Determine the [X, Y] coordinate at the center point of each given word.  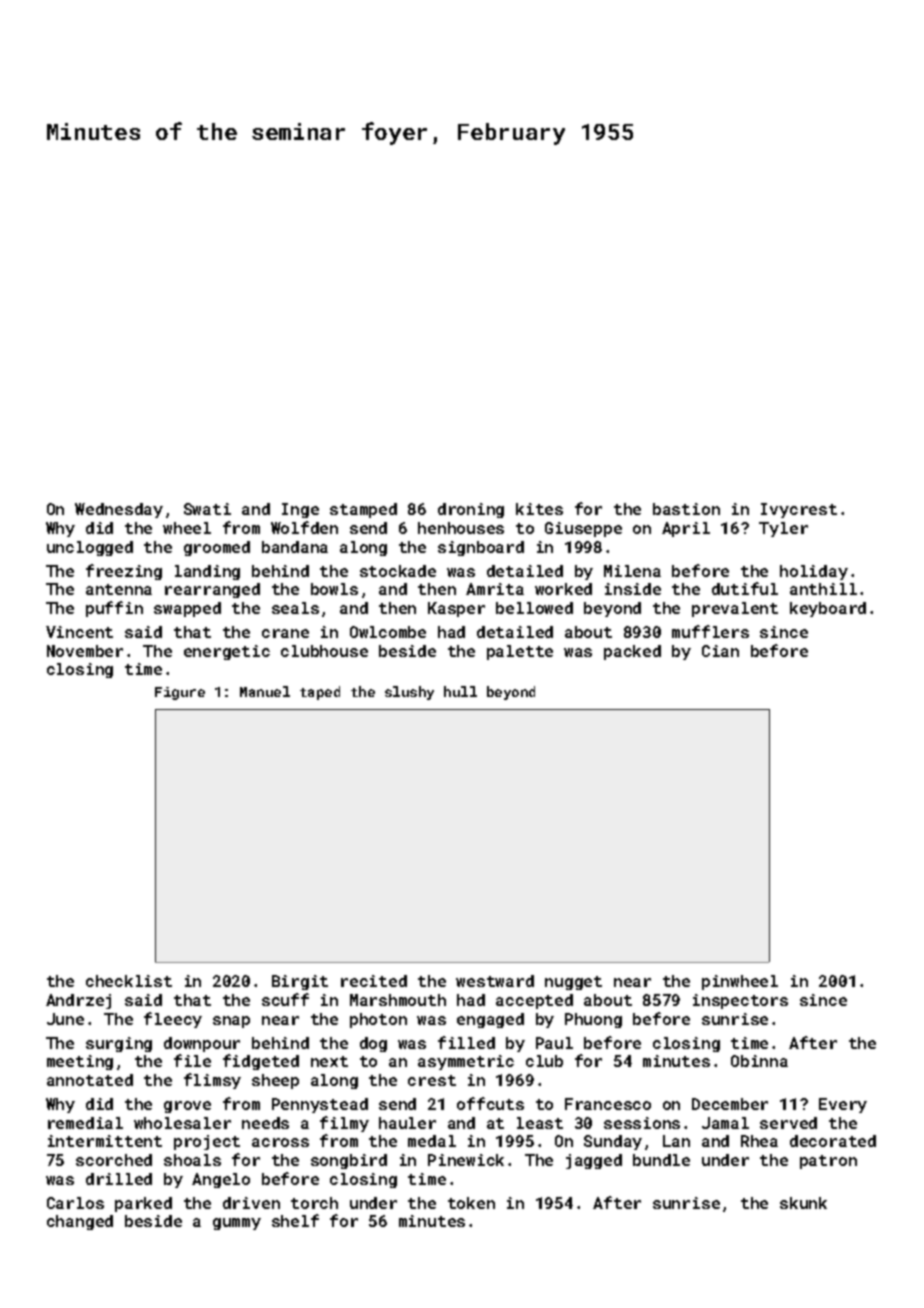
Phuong [593, 1020]
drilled [119, 1179]
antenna [119, 589]
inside [633, 589]
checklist [129, 981]
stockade [398, 571]
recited [374, 981]
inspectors [740, 1001]
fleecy [173, 1020]
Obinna [759, 1061]
